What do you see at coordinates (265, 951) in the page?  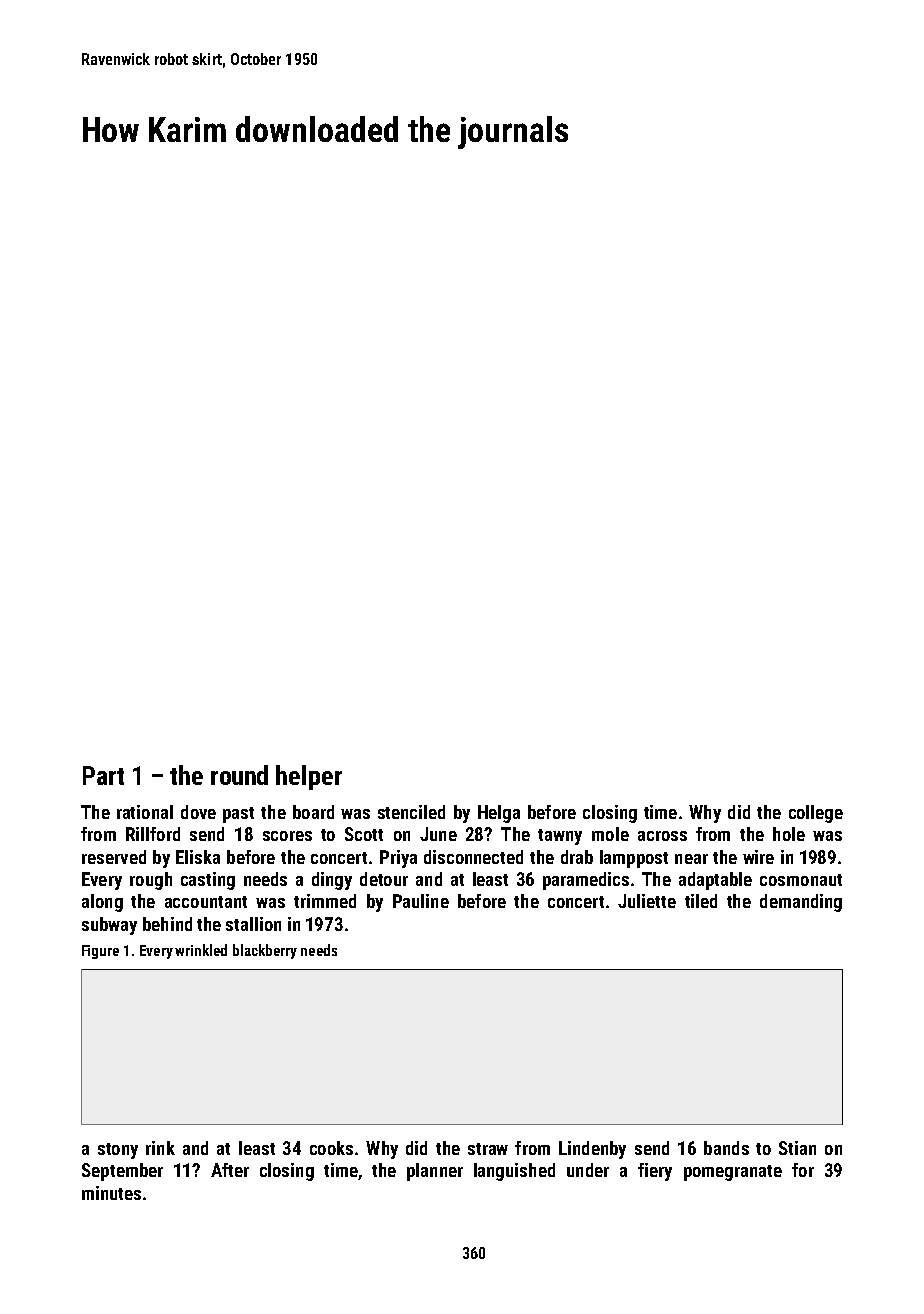 I see `blackberry` at bounding box center [265, 951].
